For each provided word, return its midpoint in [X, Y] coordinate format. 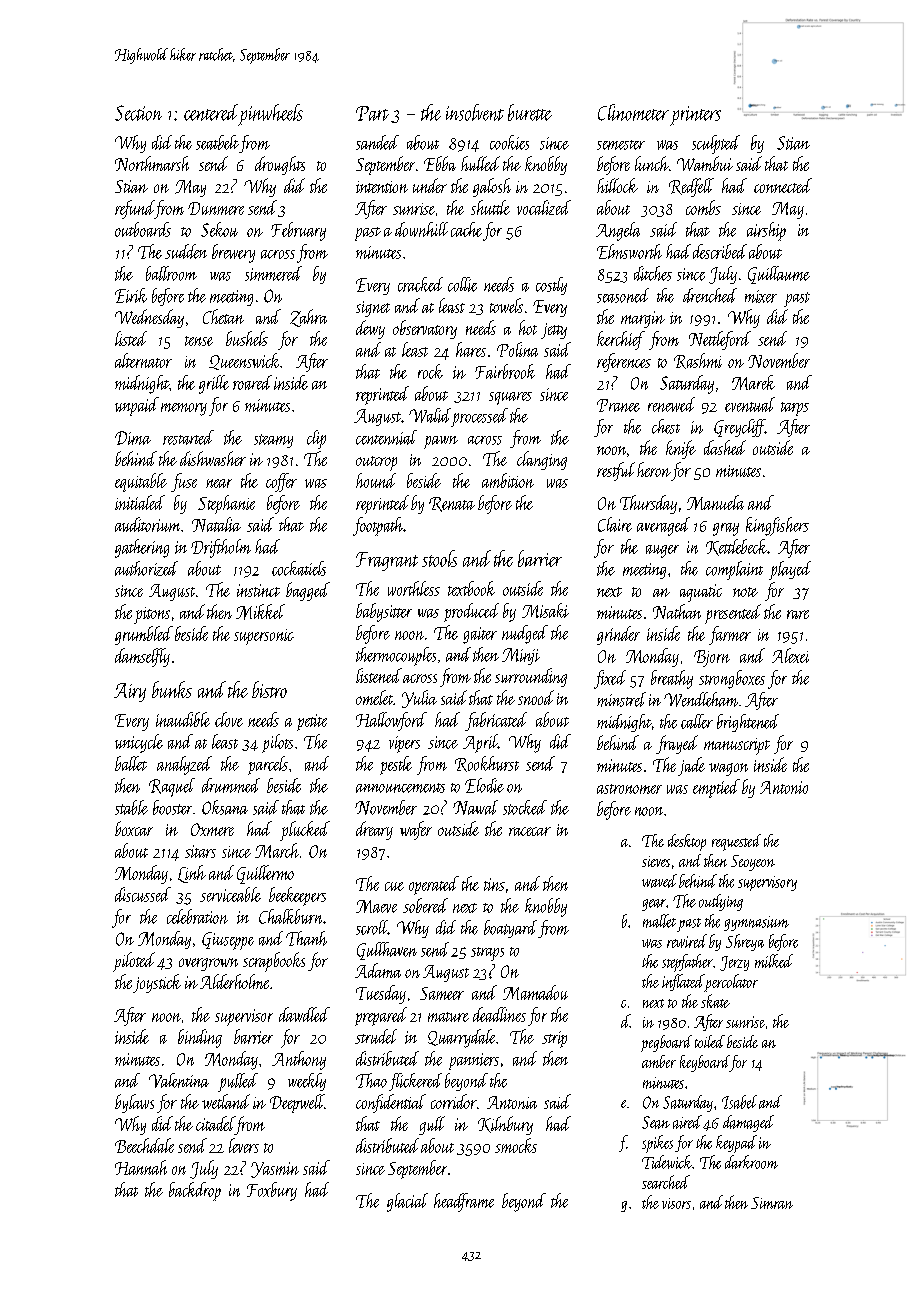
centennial [386, 437]
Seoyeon [753, 863]
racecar [530, 831]
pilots [277, 743]
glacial [407, 1202]
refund [135, 209]
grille [214, 384]
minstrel [621, 699]
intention [382, 187]
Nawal [475, 807]
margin [643, 319]
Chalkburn [290, 916]
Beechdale [144, 1145]
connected [783, 185]
